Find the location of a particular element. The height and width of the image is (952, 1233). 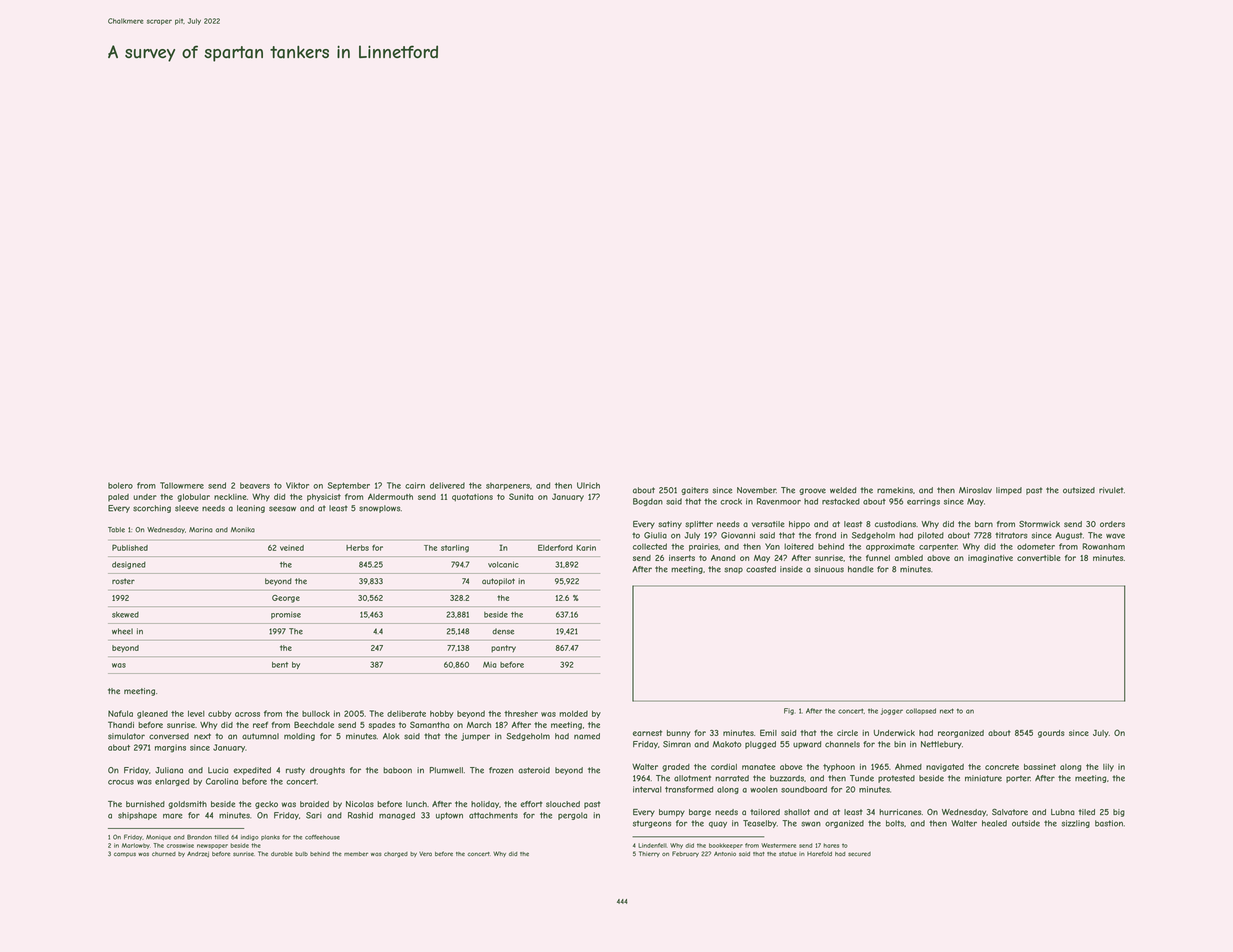

bent is located at coordinates (280, 665).
